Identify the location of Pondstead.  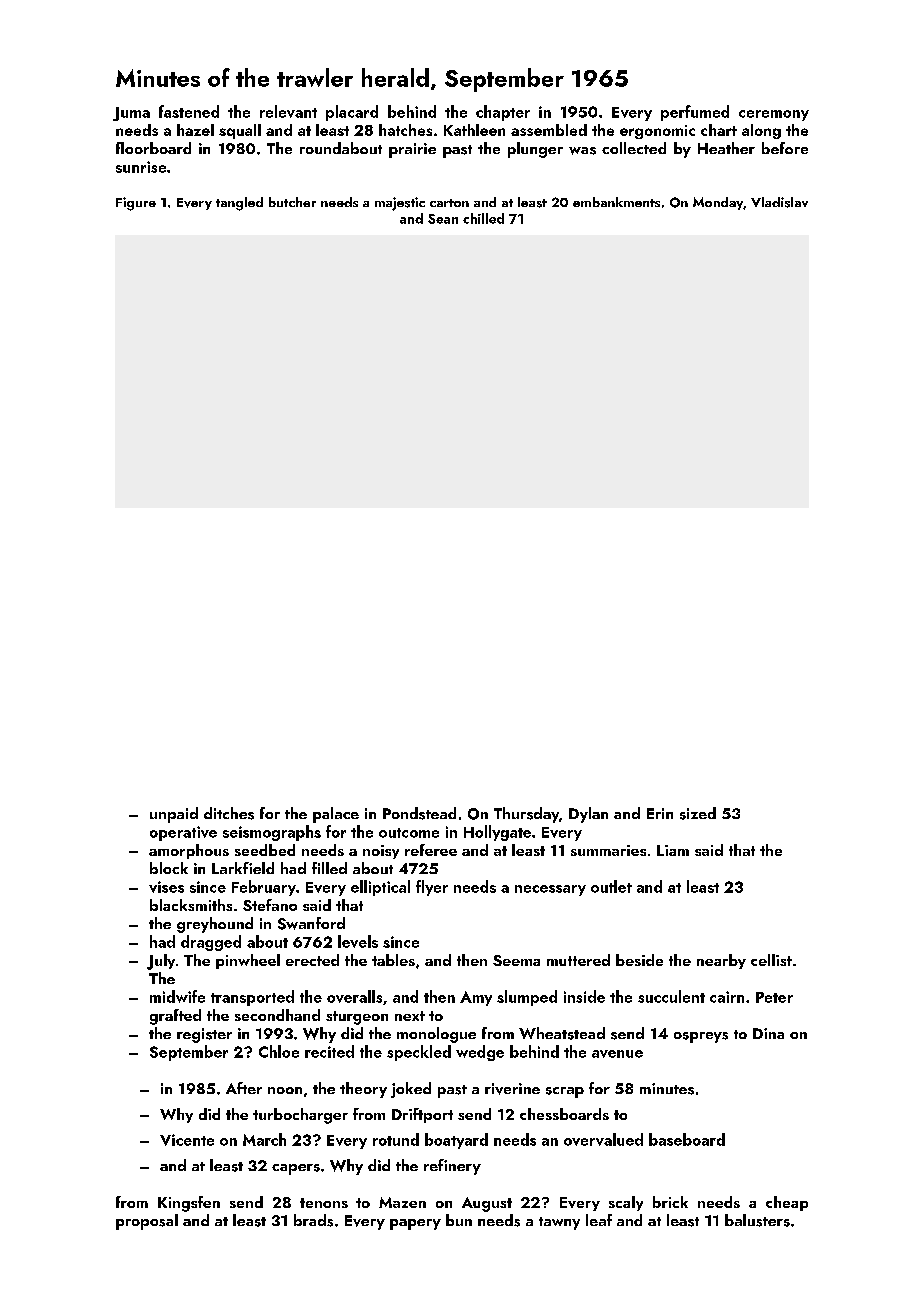
(419, 813).
